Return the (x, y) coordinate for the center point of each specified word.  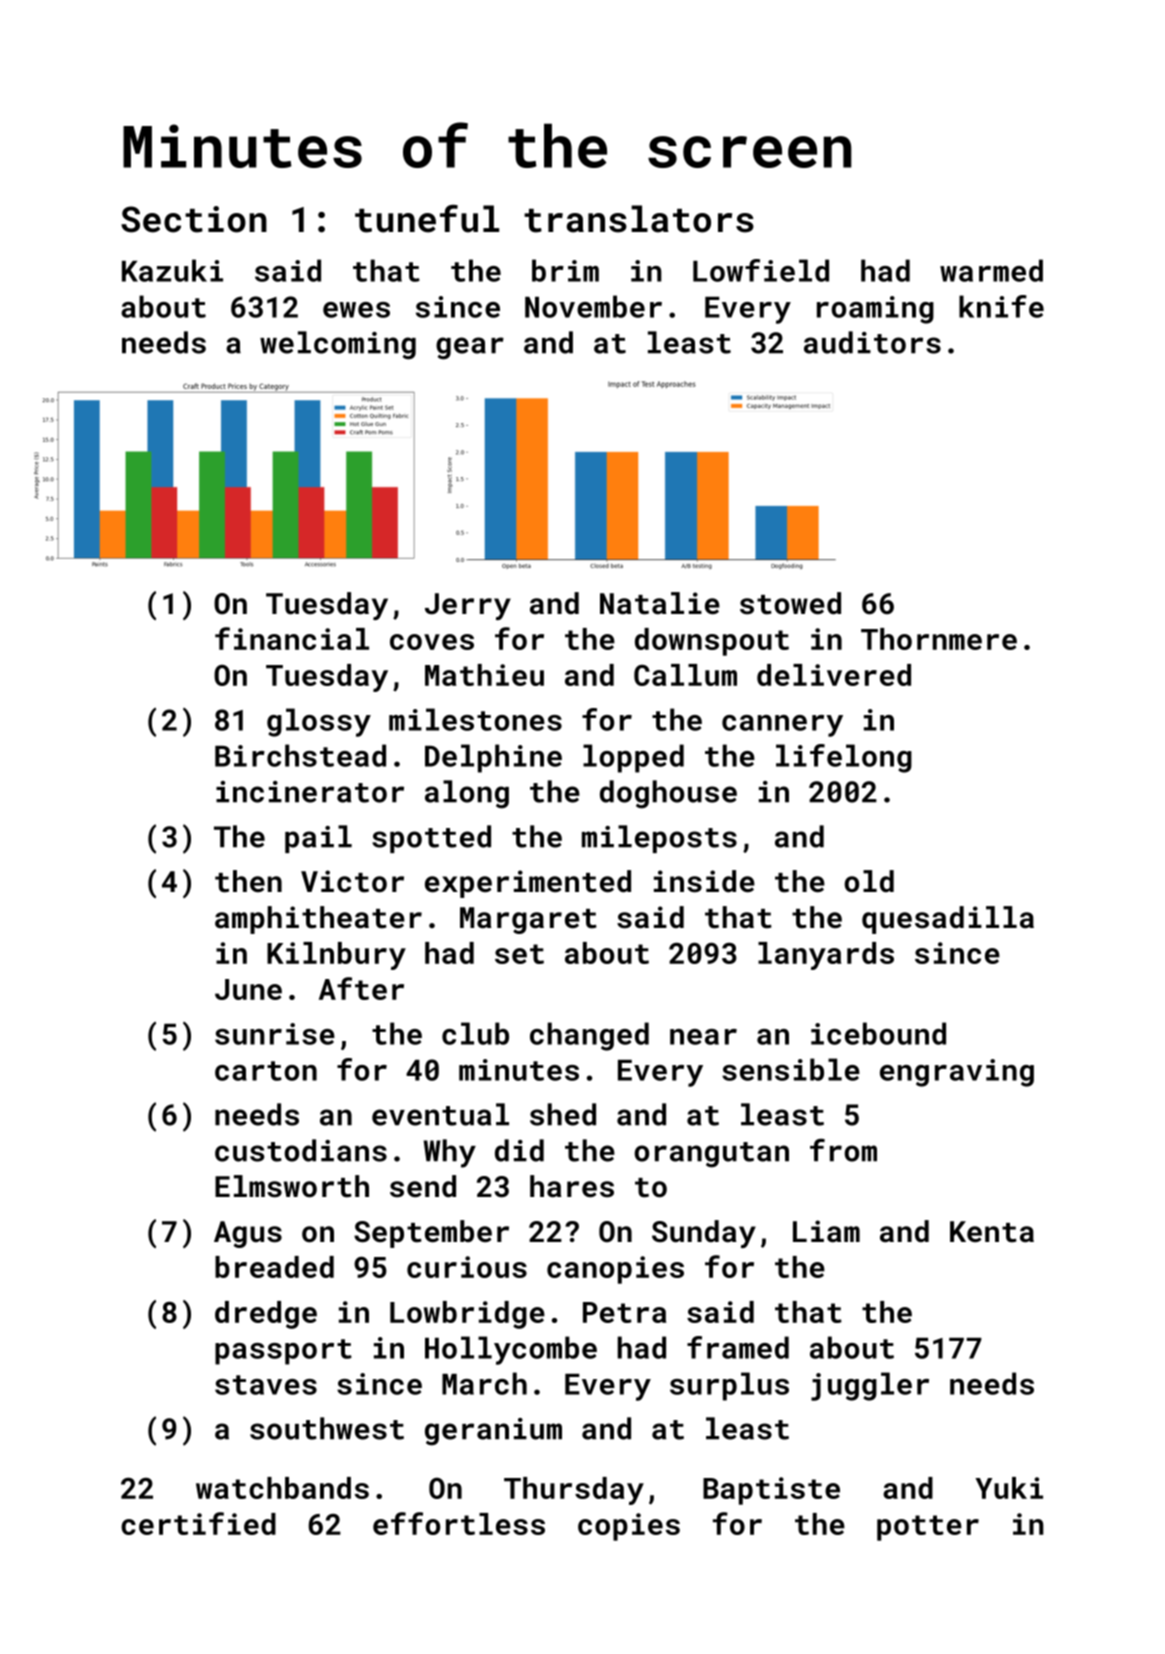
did (519, 1150)
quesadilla (948, 920)
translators (639, 219)
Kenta (992, 1232)
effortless (459, 1523)
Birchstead (300, 755)
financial (292, 638)
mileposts (659, 839)
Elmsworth (292, 1186)
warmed (991, 270)
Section (194, 219)
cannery (782, 726)
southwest (327, 1428)
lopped (633, 758)
